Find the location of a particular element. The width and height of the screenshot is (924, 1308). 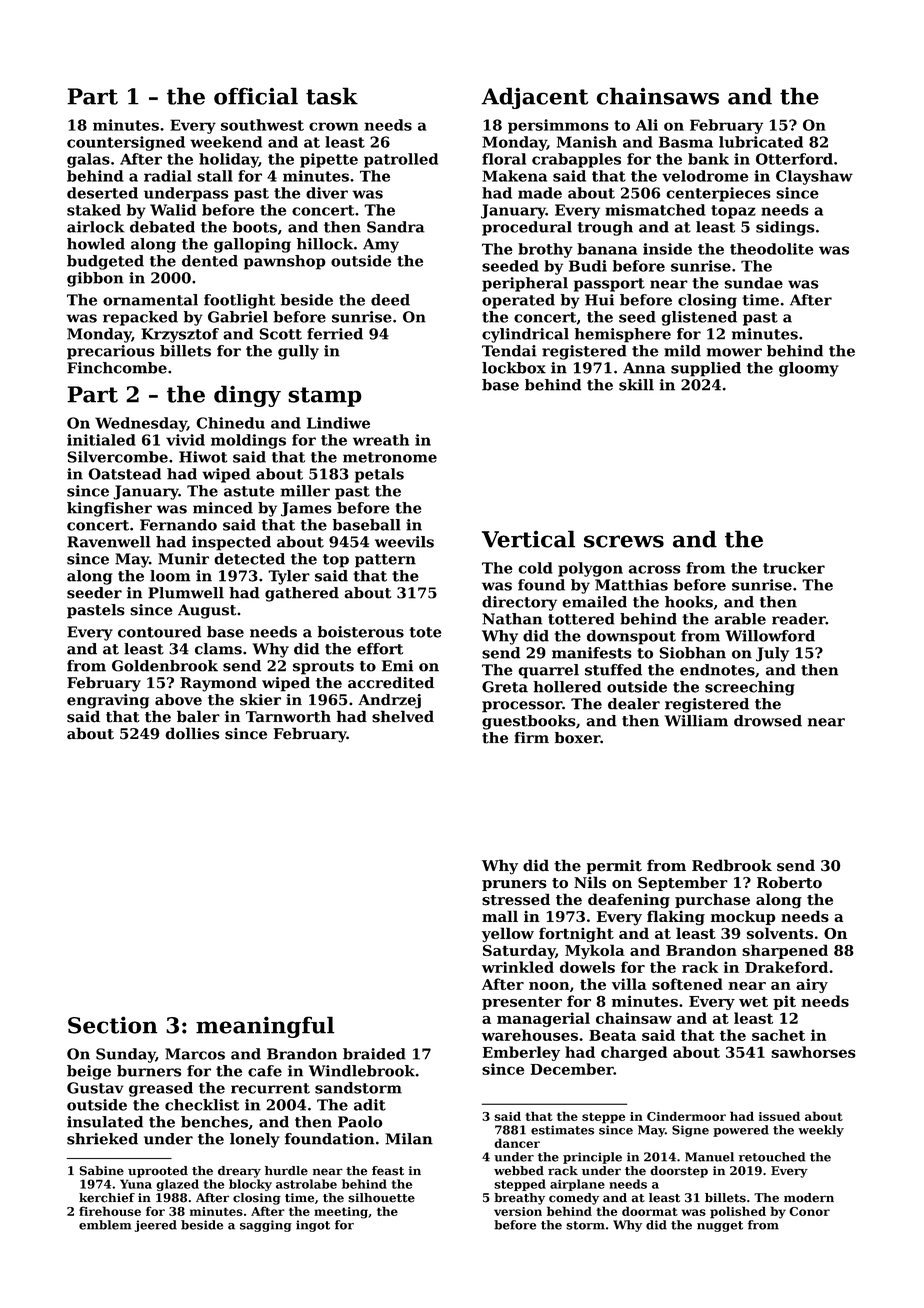

engraving is located at coordinates (108, 701).
